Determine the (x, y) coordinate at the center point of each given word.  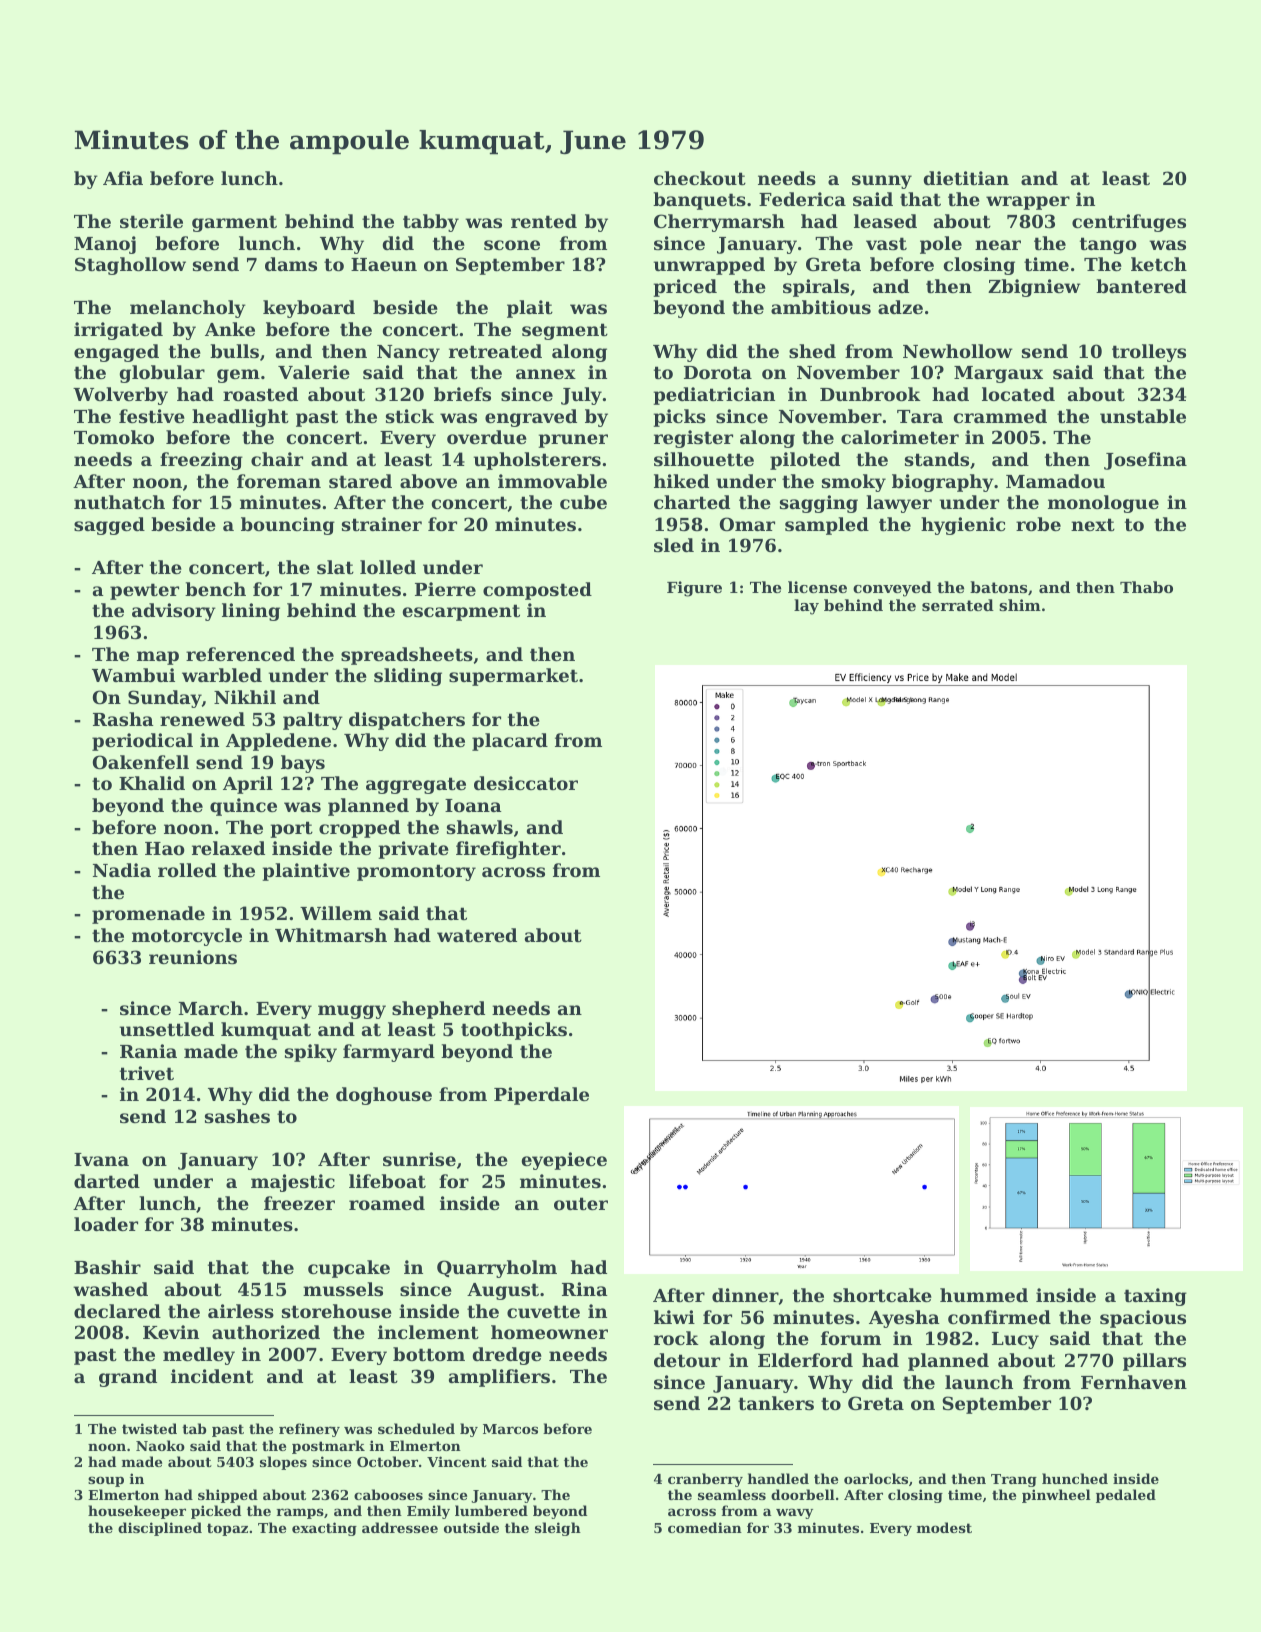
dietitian (966, 178)
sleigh (558, 1529)
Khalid (152, 783)
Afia (123, 178)
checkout (700, 178)
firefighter (508, 850)
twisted (149, 1428)
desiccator (526, 783)
